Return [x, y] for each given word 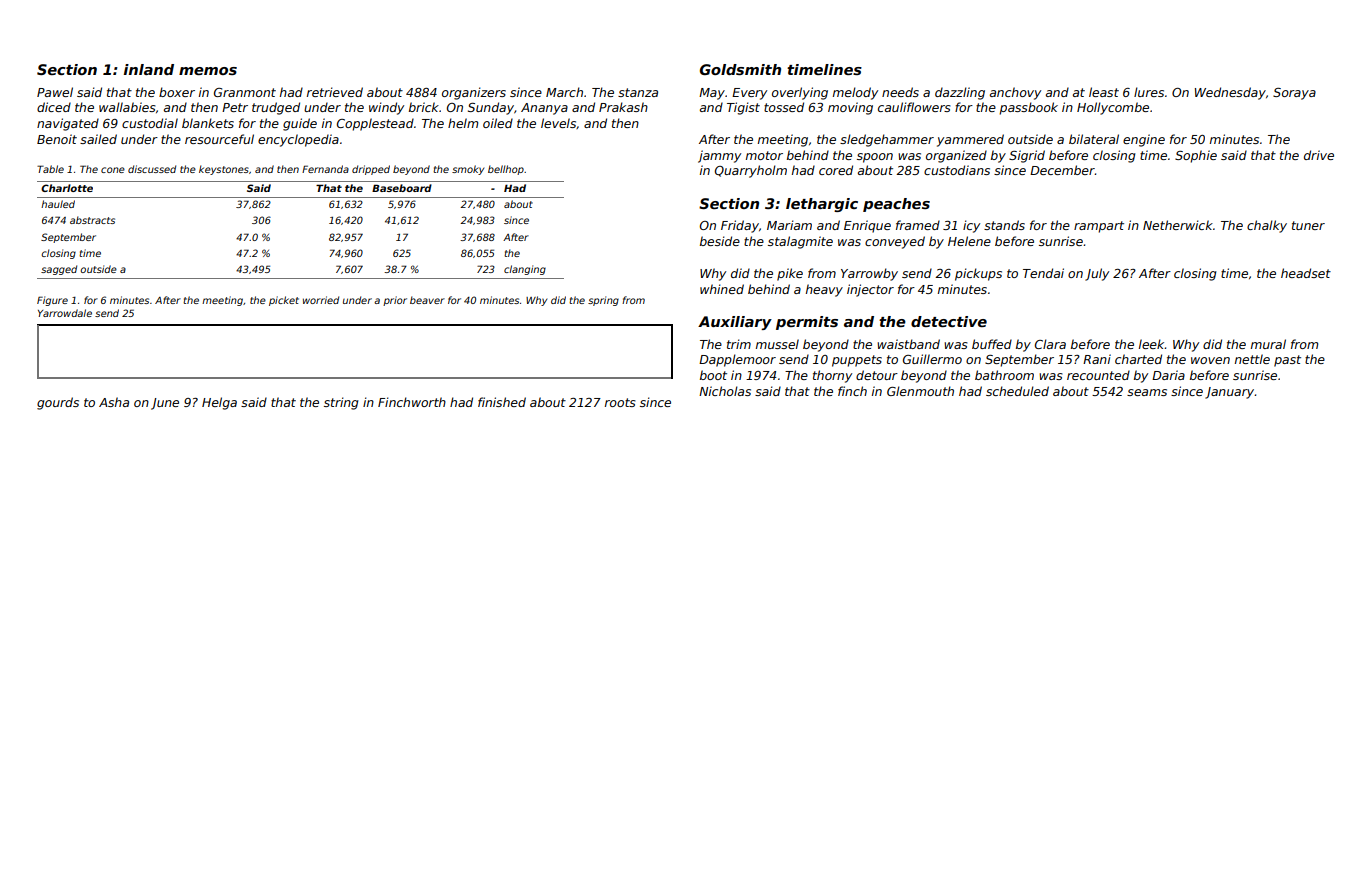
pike [790, 274]
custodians [957, 170]
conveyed [895, 242]
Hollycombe [1113, 108]
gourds [58, 403]
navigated [68, 124]
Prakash [623, 107]
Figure [52, 301]
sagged [59, 270]
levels [558, 123]
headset [1306, 273]
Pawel [55, 92]
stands [1004, 225]
